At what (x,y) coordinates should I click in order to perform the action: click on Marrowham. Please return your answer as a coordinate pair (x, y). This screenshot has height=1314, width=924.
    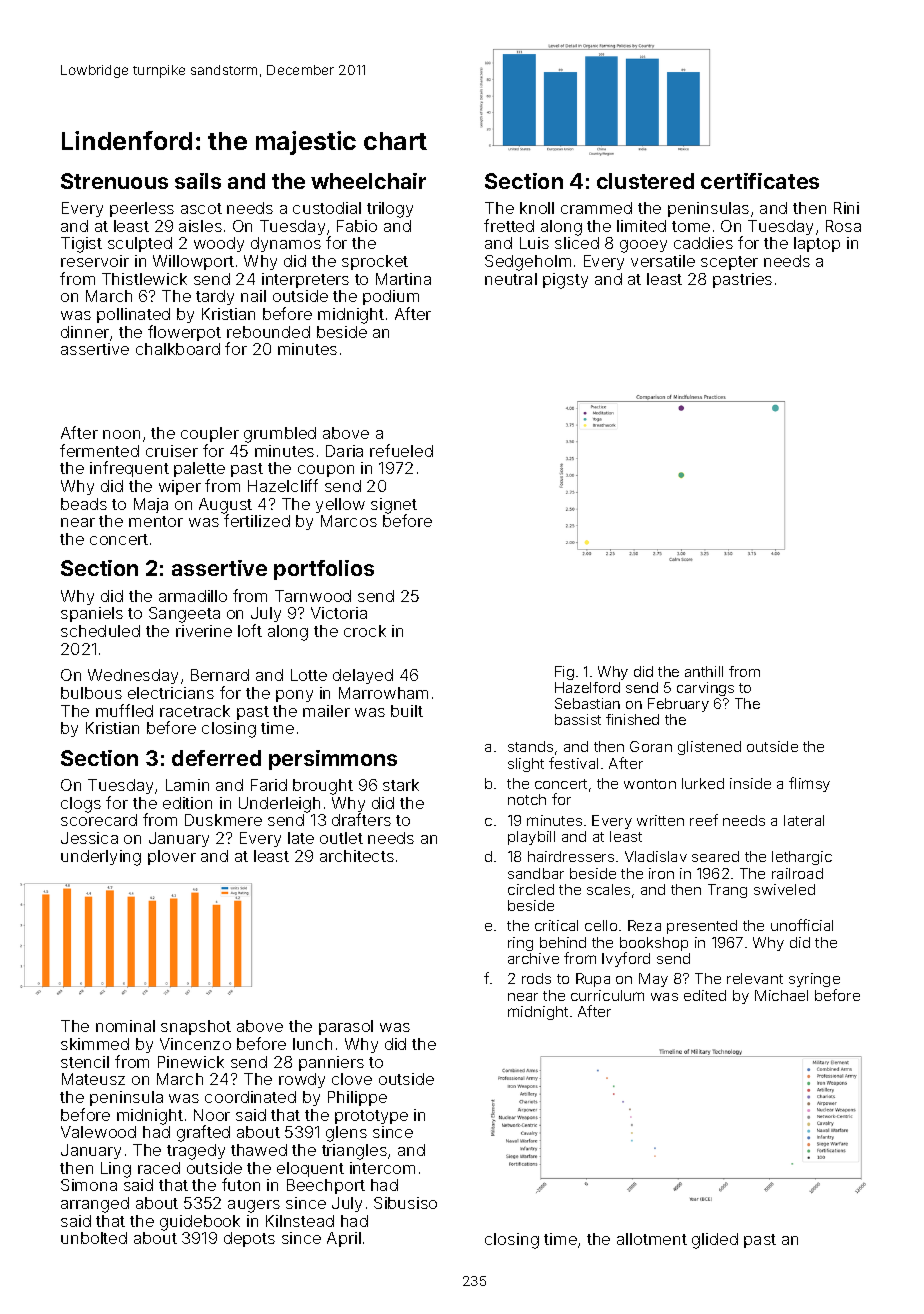
    Looking at the image, I should click on (383, 693).
